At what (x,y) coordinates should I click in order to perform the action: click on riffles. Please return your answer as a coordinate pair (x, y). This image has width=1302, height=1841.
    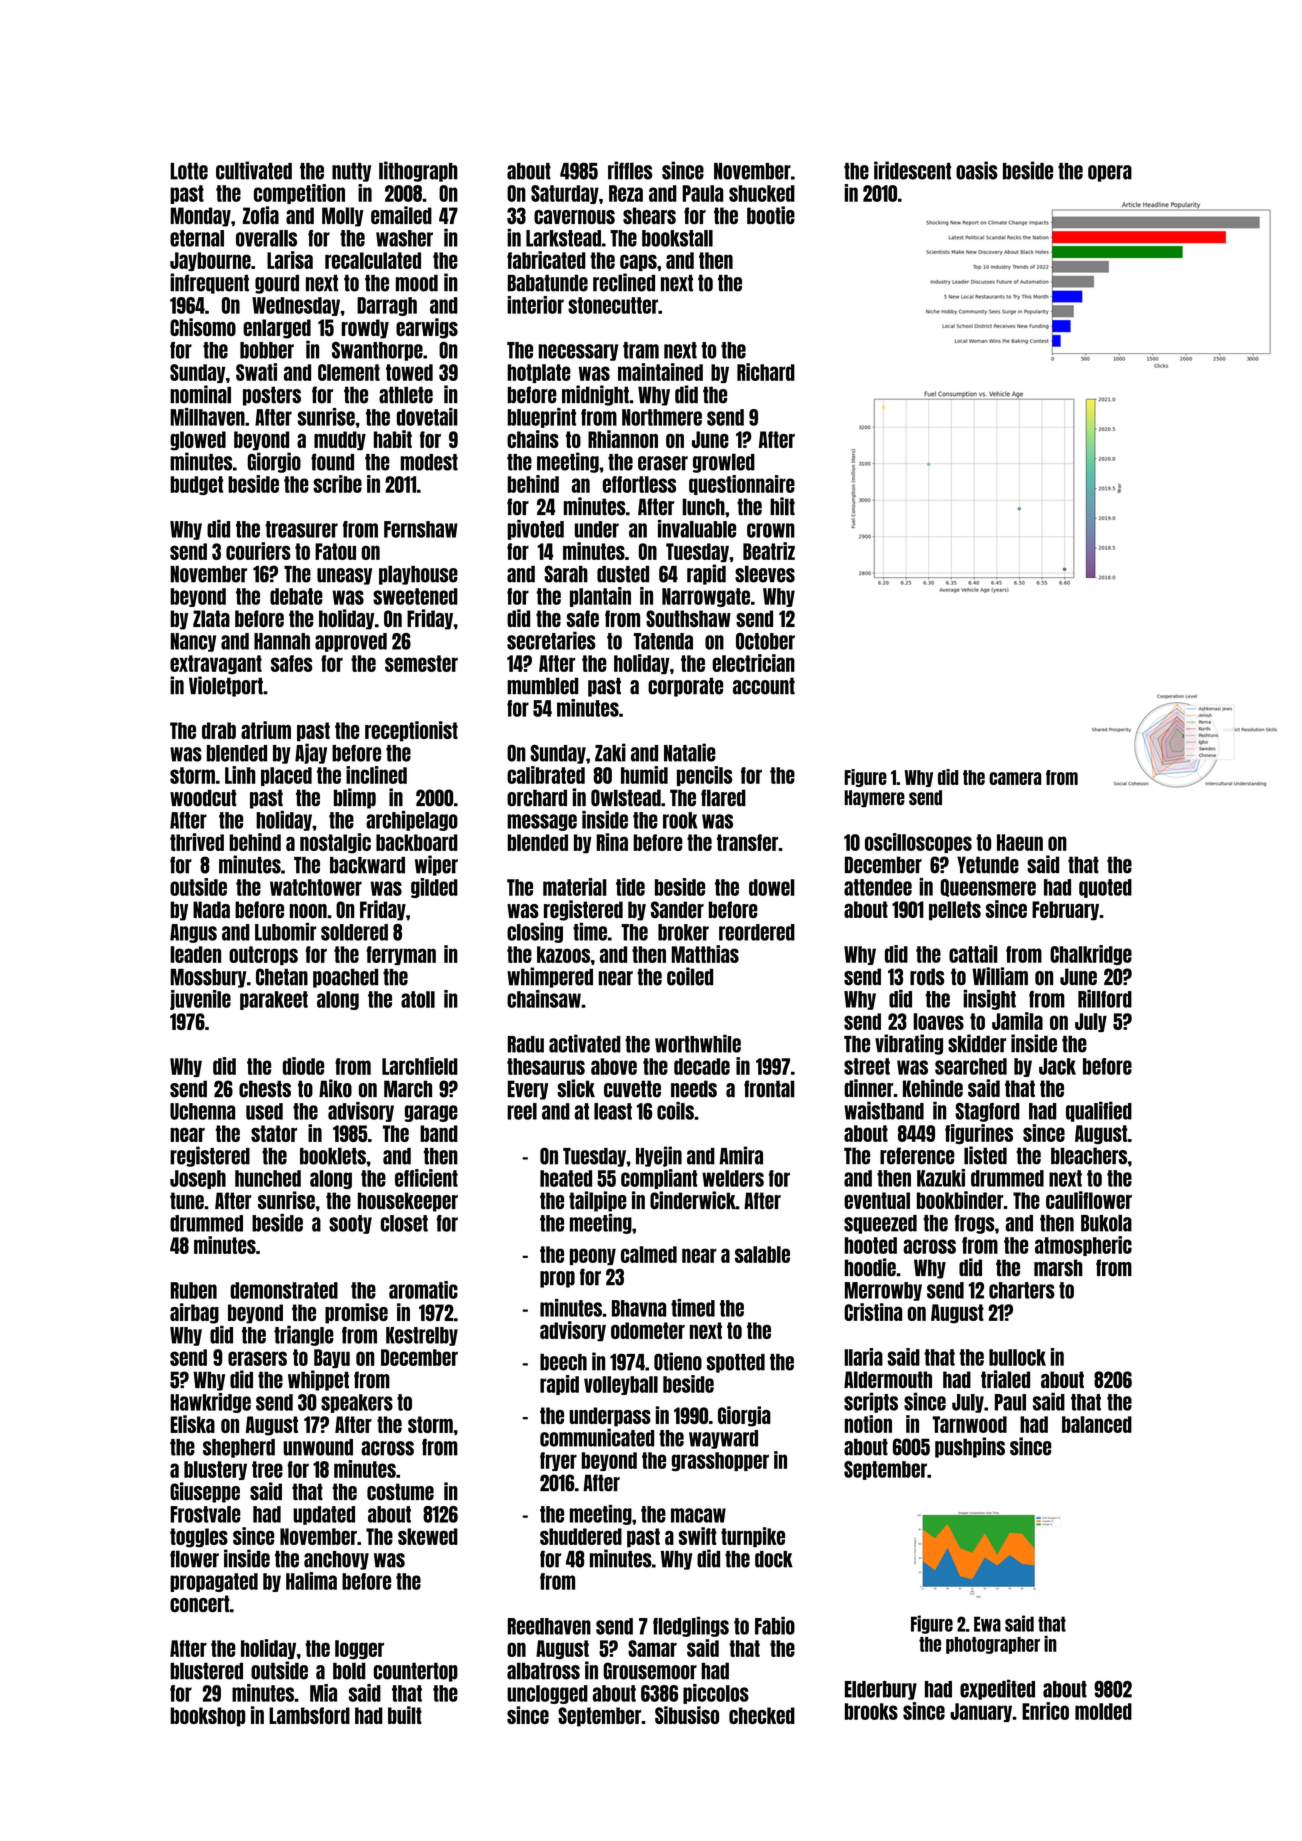
    Looking at the image, I should click on (630, 170).
